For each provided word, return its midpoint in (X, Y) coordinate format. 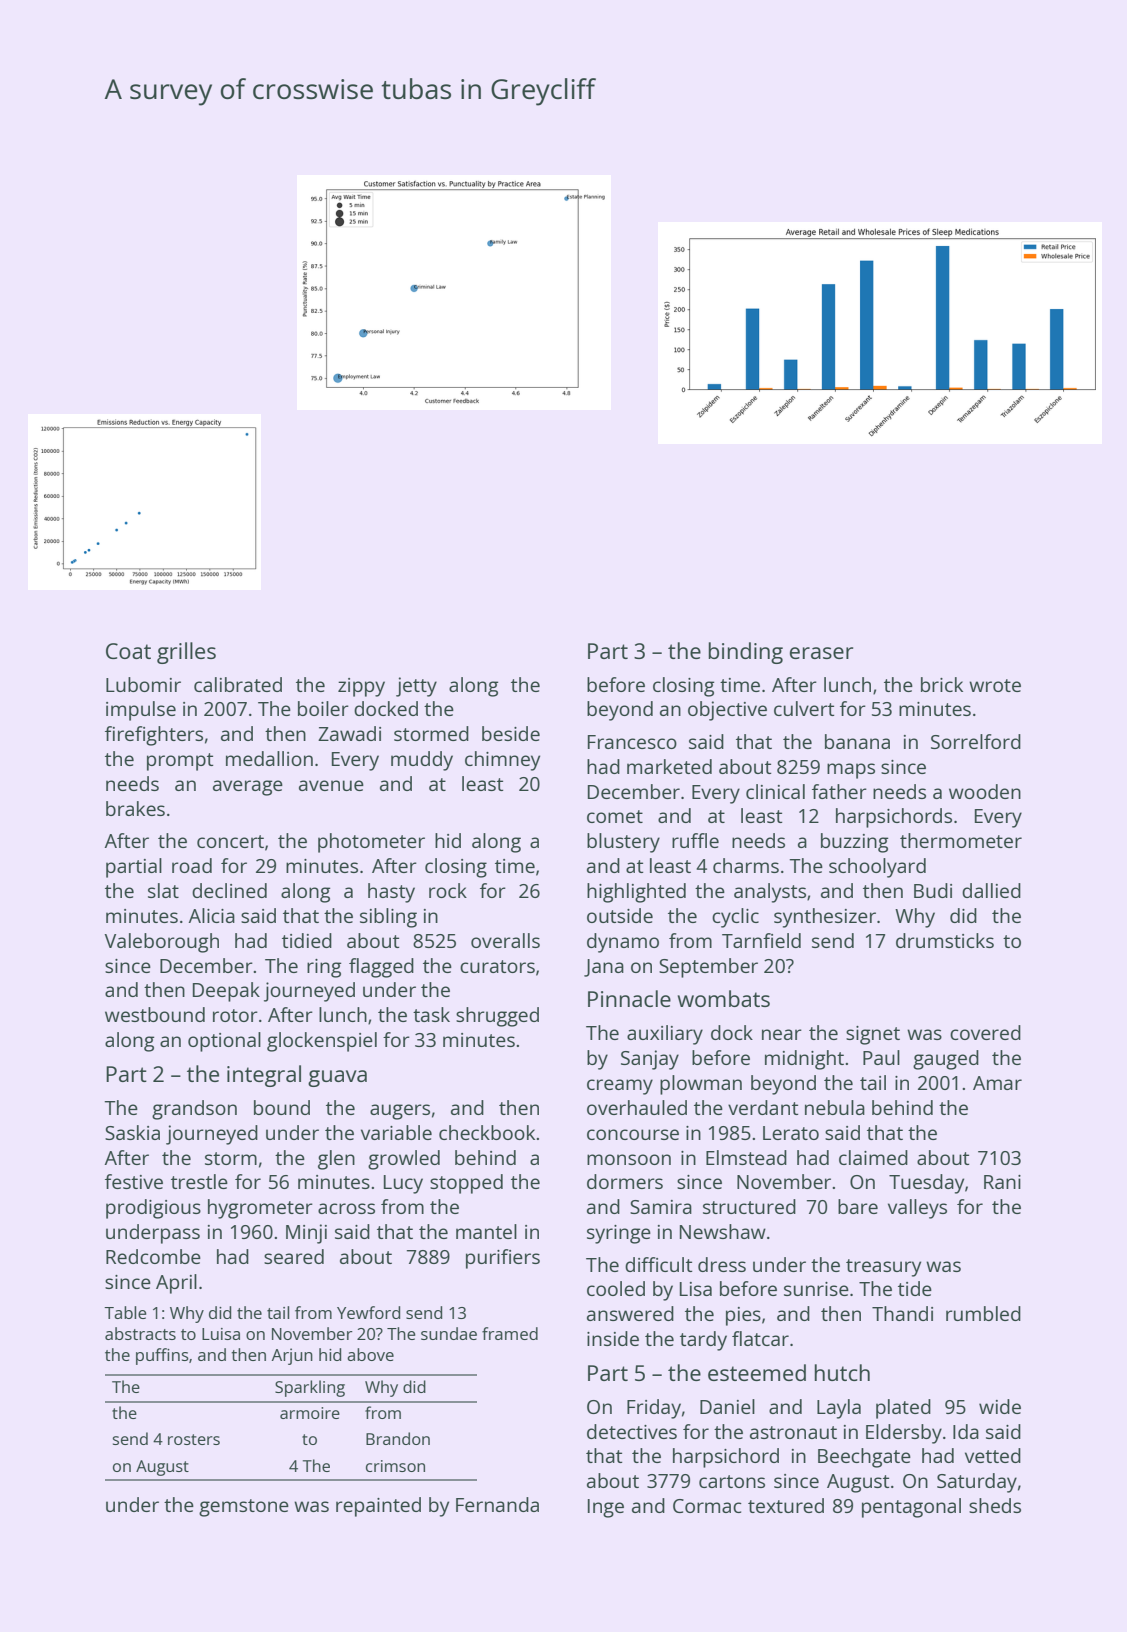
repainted (378, 1507)
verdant (763, 1107)
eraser (821, 653)
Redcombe (153, 1256)
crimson (395, 1466)
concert (230, 841)
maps (851, 771)
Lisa (696, 1289)
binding (746, 653)
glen (336, 1160)
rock (448, 890)
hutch (842, 1372)
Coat (128, 651)
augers (400, 1112)
